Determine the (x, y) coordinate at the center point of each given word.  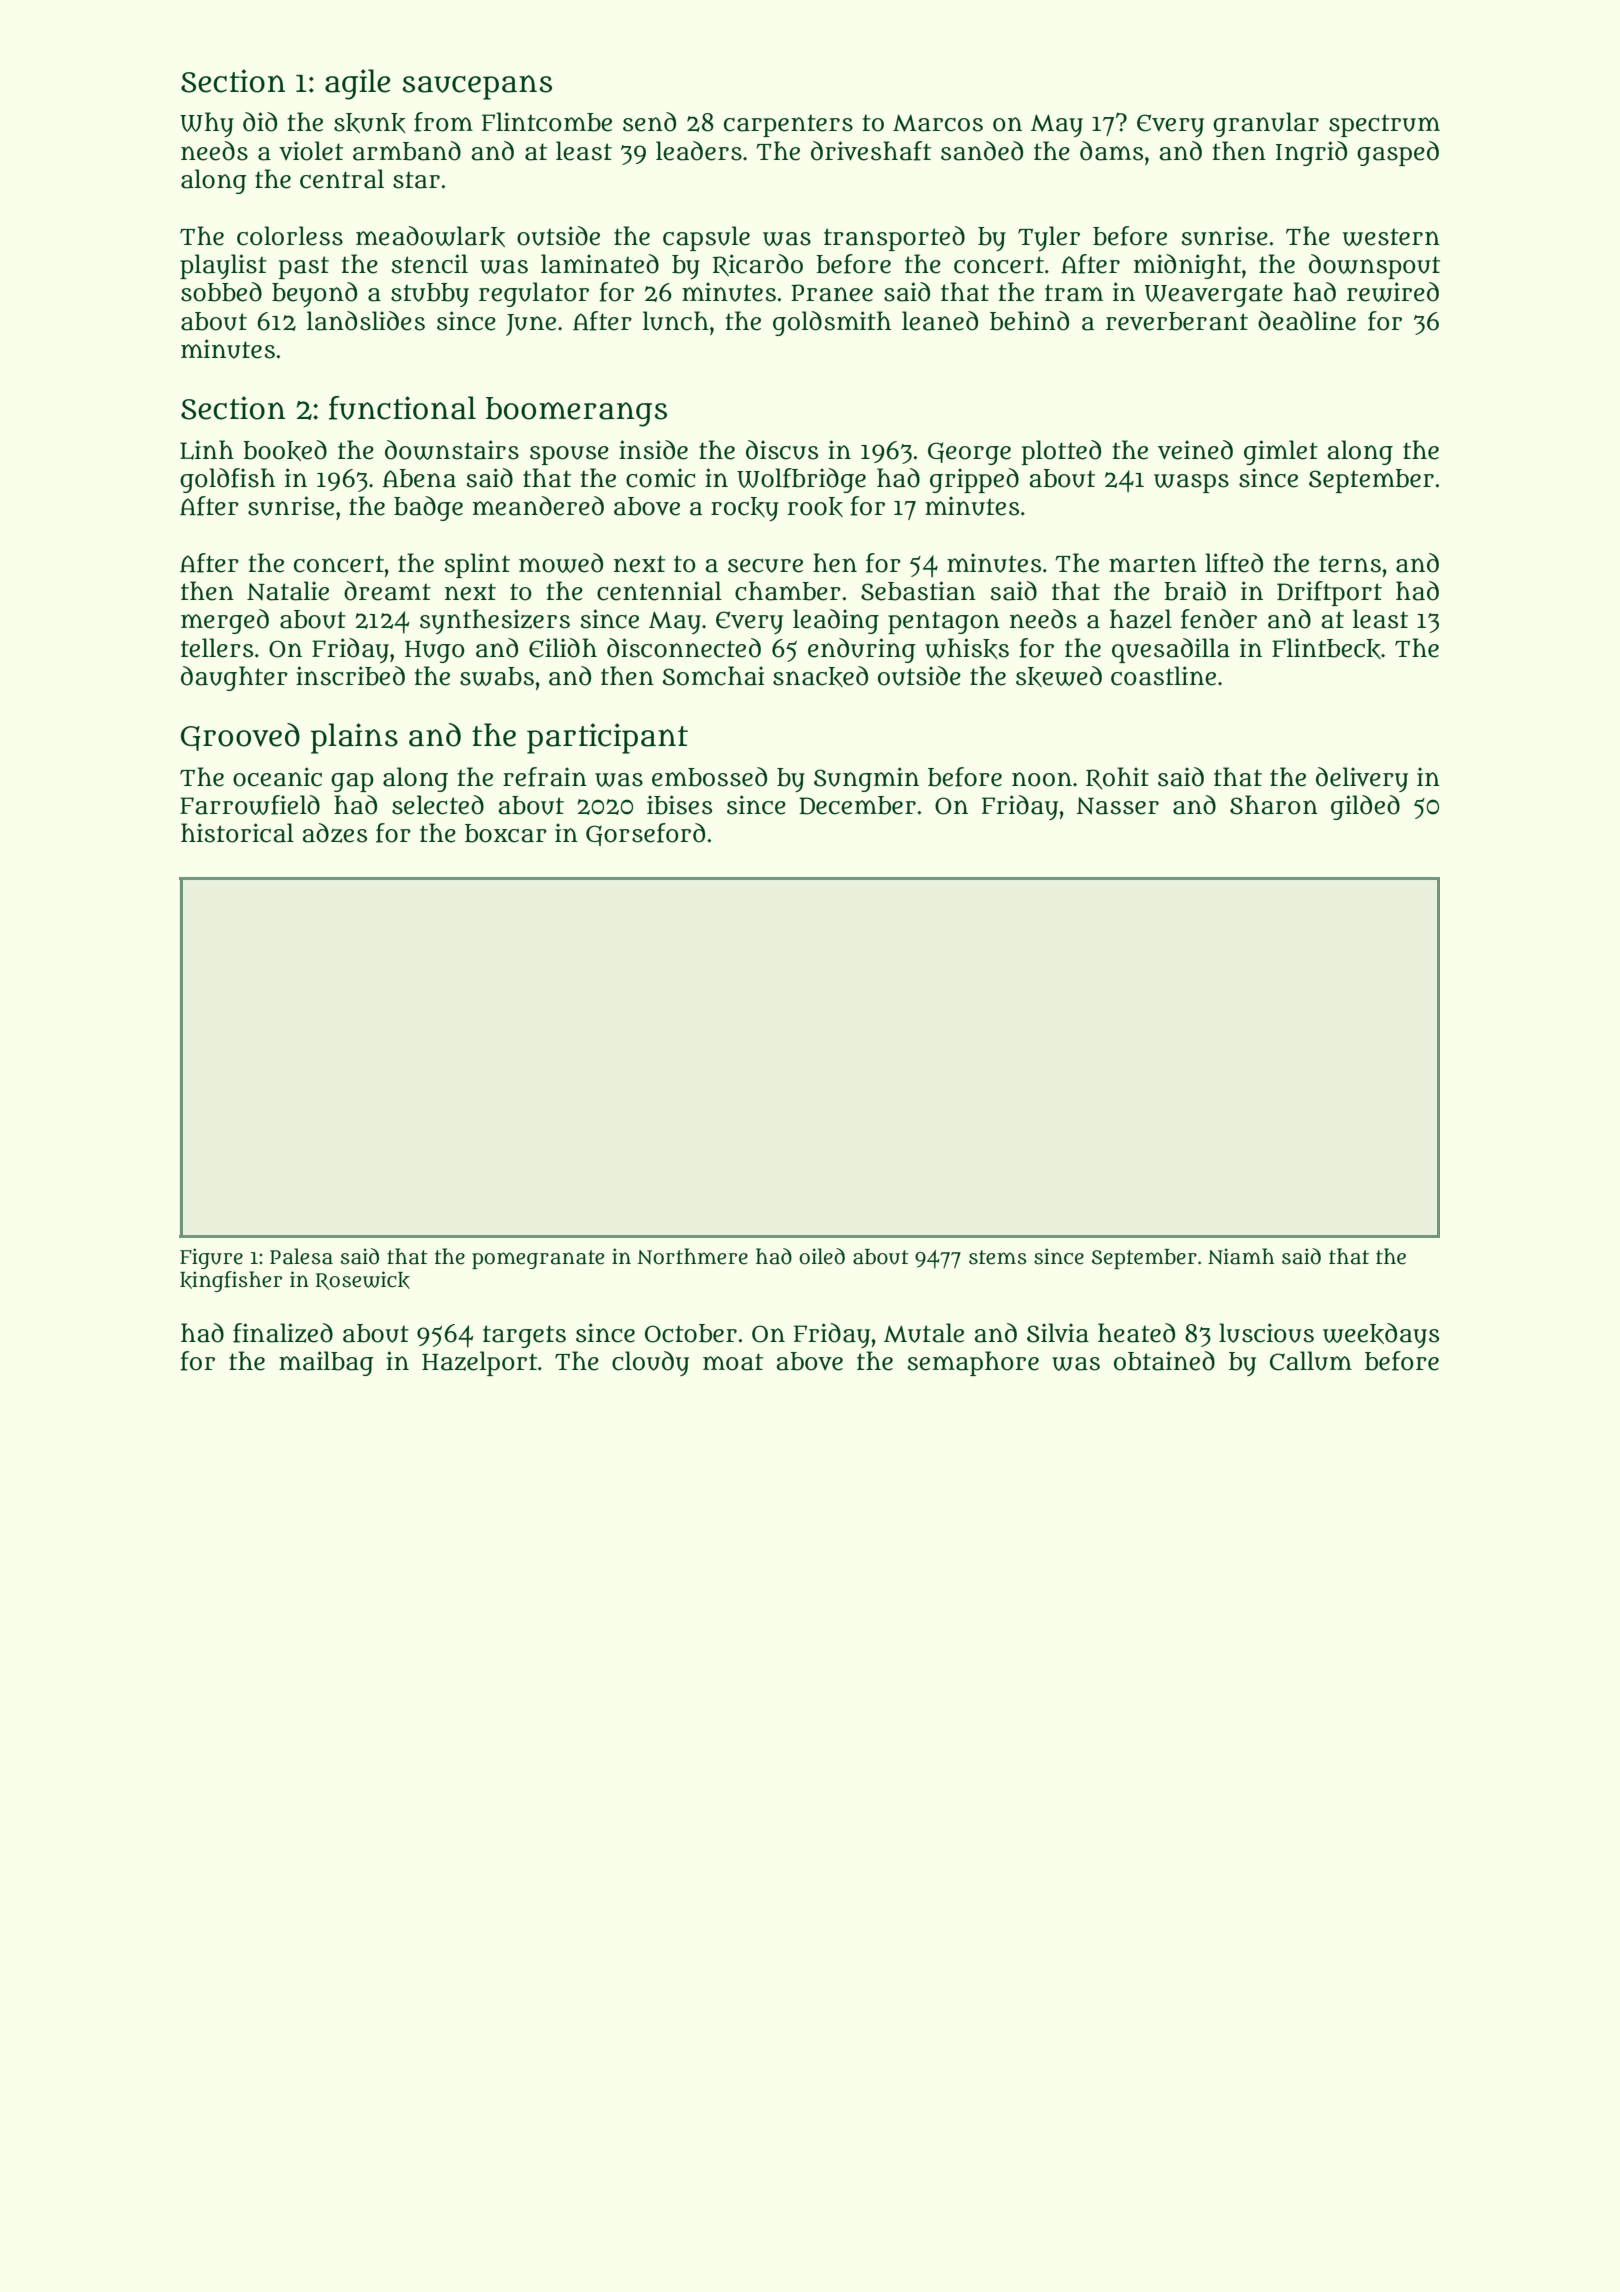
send (649, 122)
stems (998, 1257)
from (443, 122)
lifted (1234, 563)
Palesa (301, 1256)
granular (1266, 124)
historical (237, 833)
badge (428, 508)
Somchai (713, 676)
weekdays (1381, 1335)
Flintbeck (1326, 648)
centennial (659, 591)
